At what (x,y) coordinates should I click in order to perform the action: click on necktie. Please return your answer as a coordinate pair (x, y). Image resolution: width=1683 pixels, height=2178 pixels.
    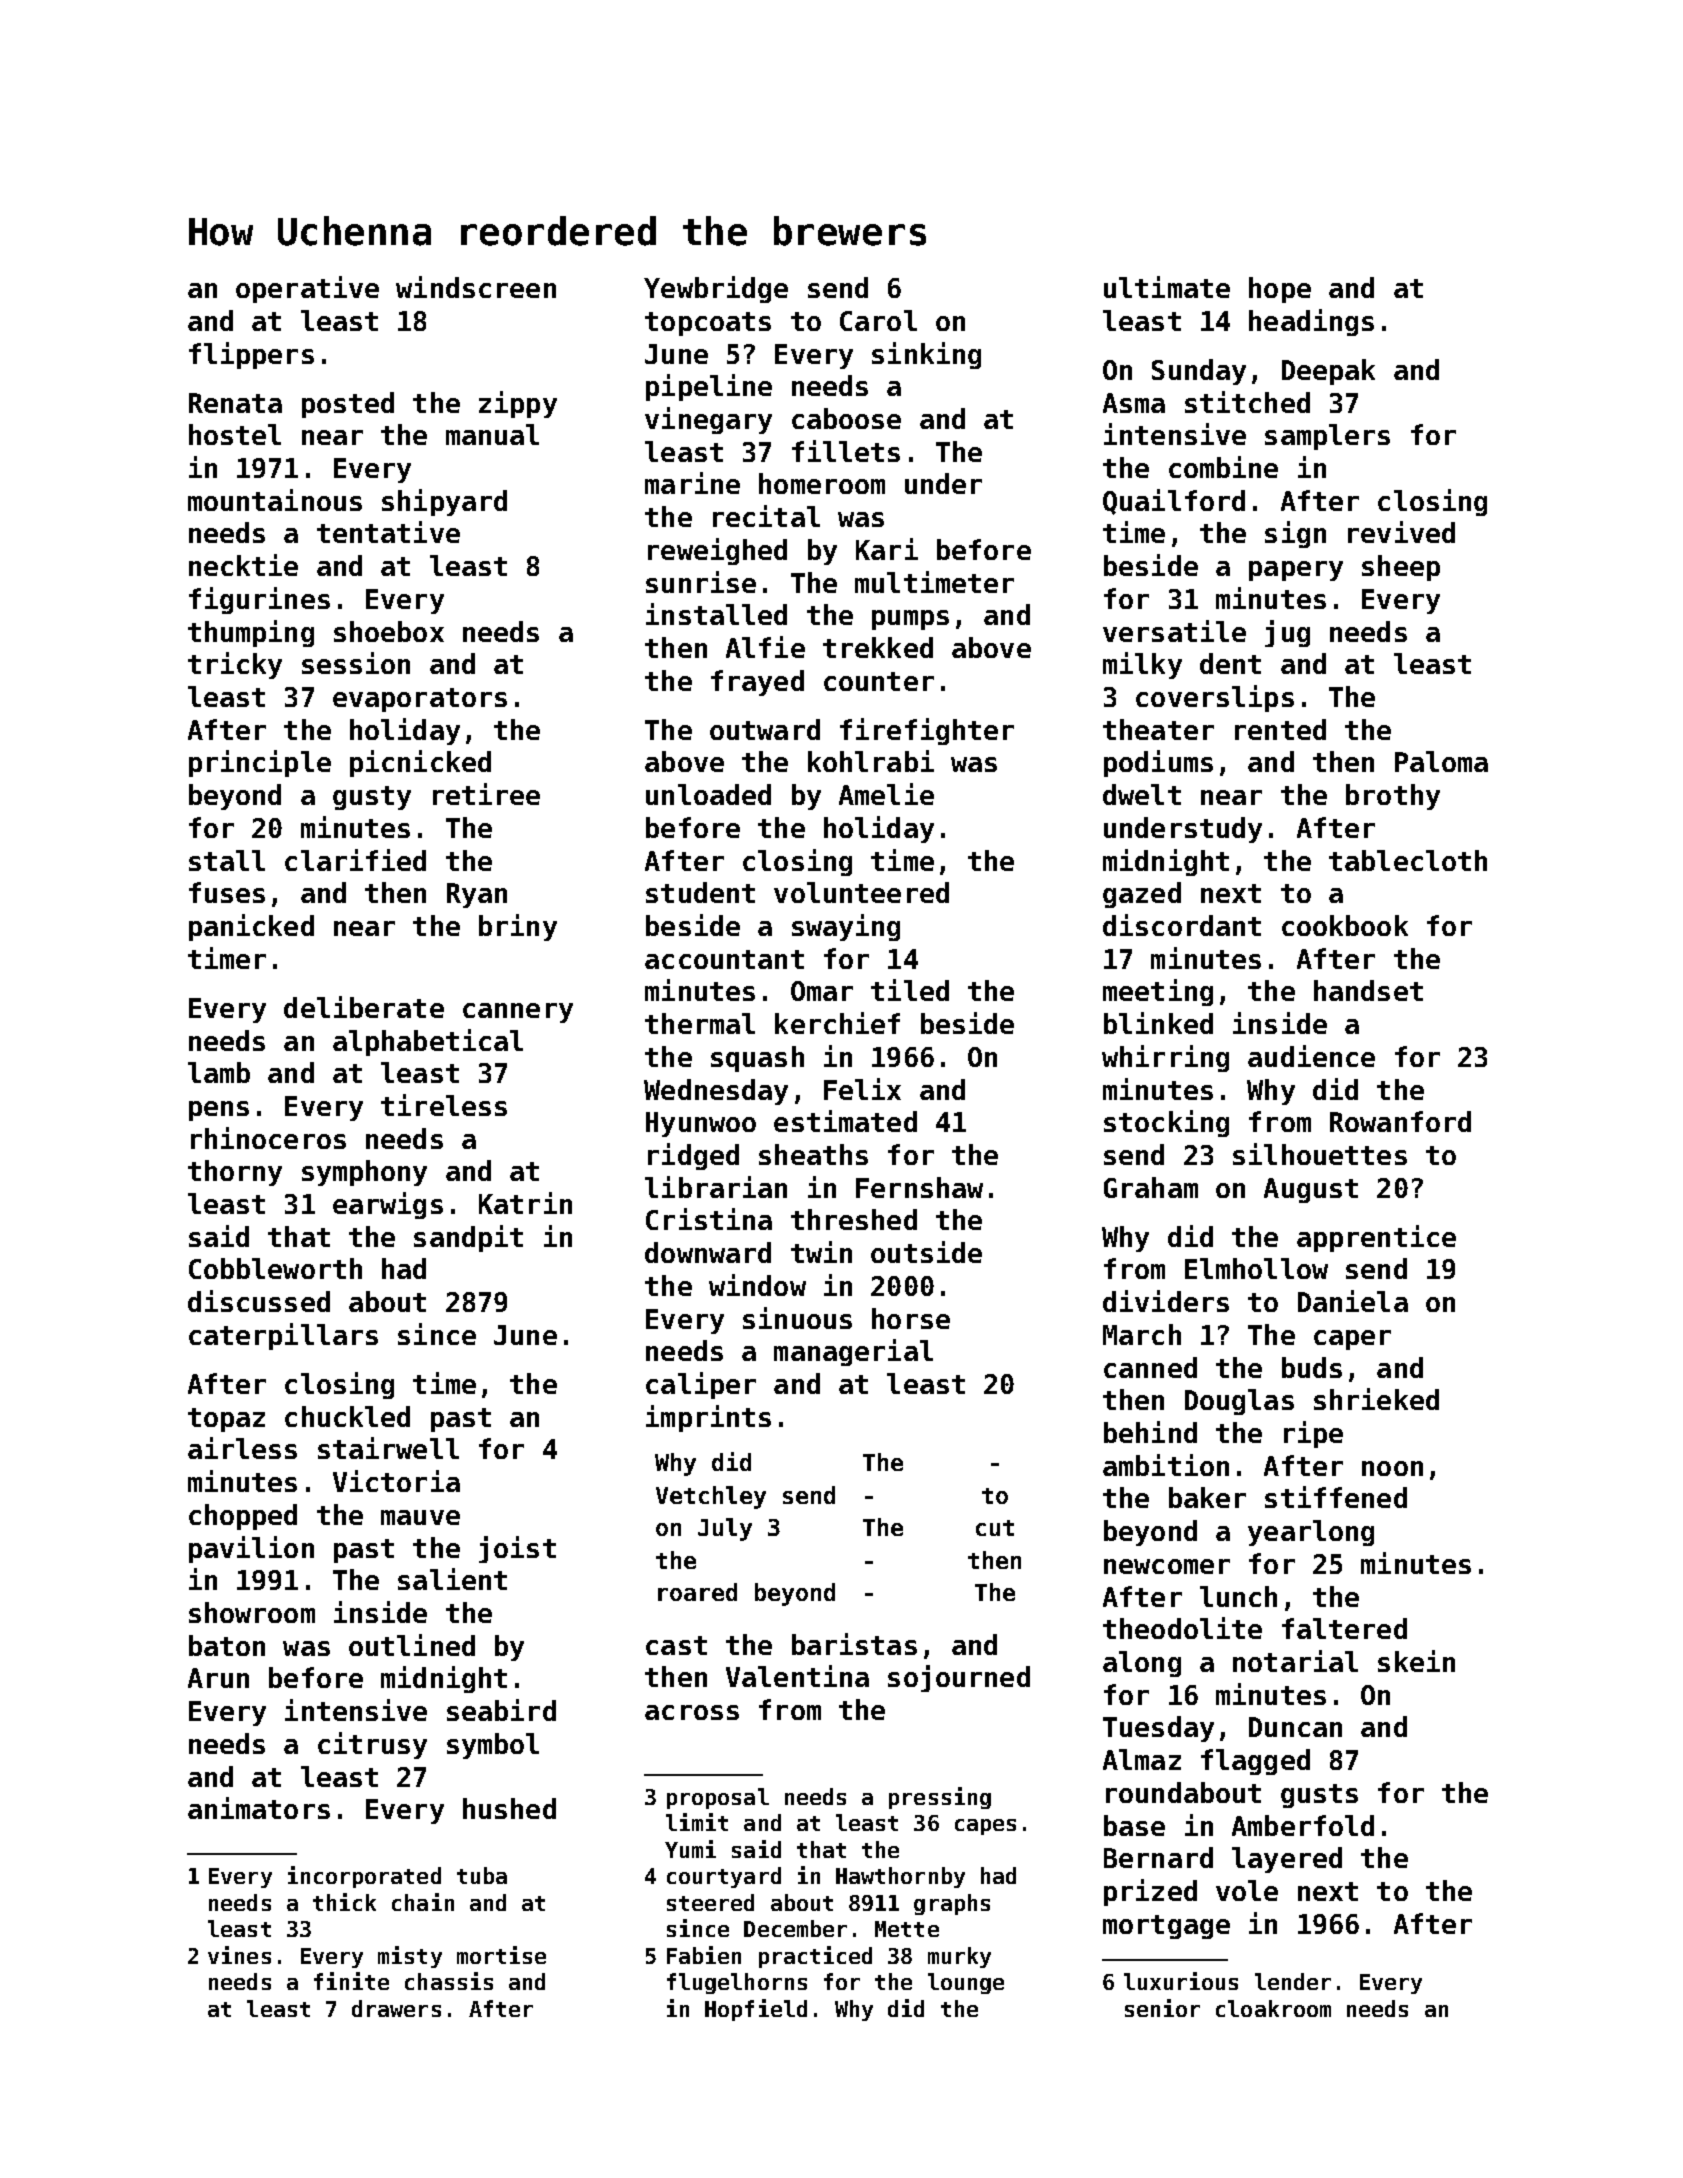
    Looking at the image, I should click on (243, 565).
